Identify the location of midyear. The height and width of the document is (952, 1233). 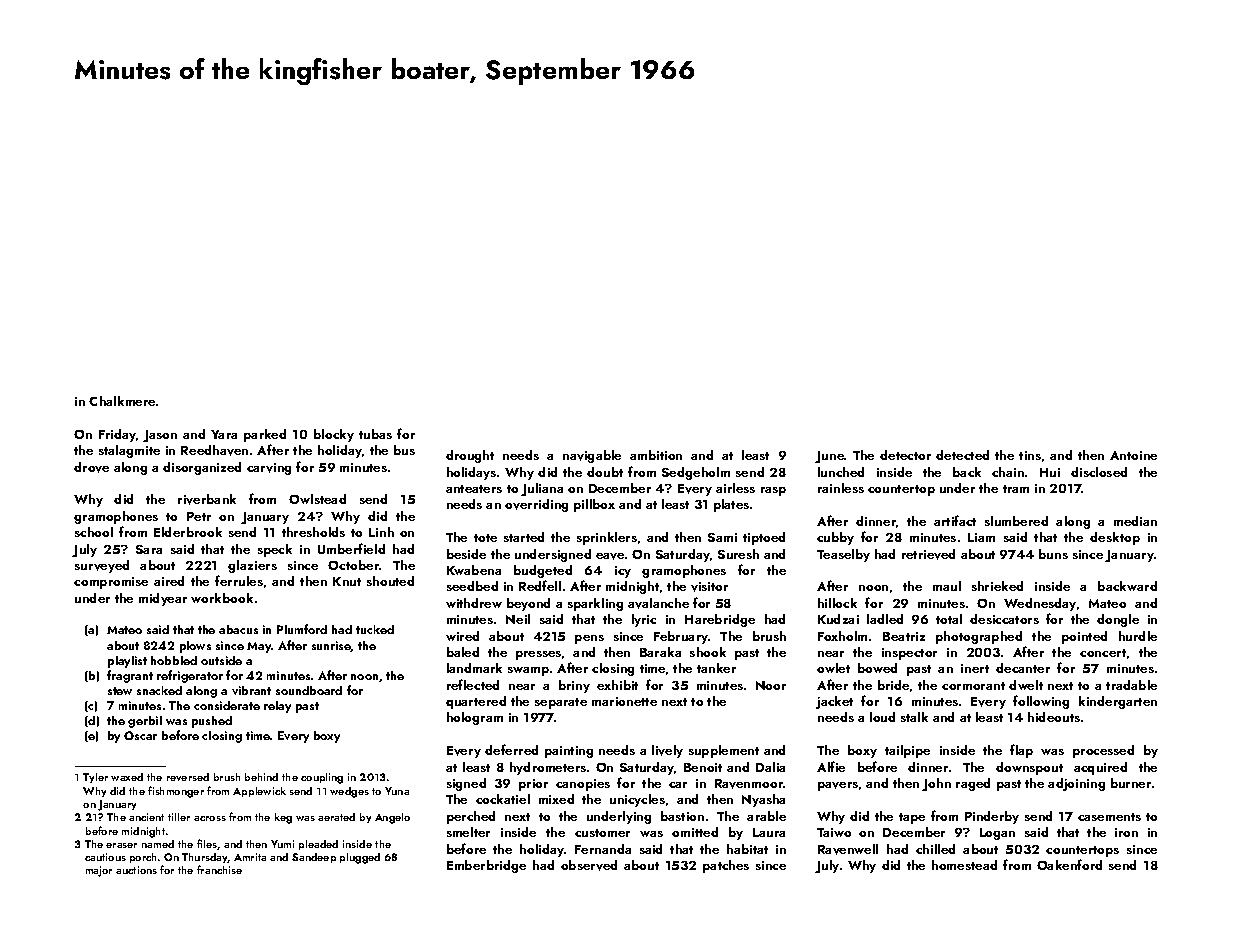
(163, 599).
